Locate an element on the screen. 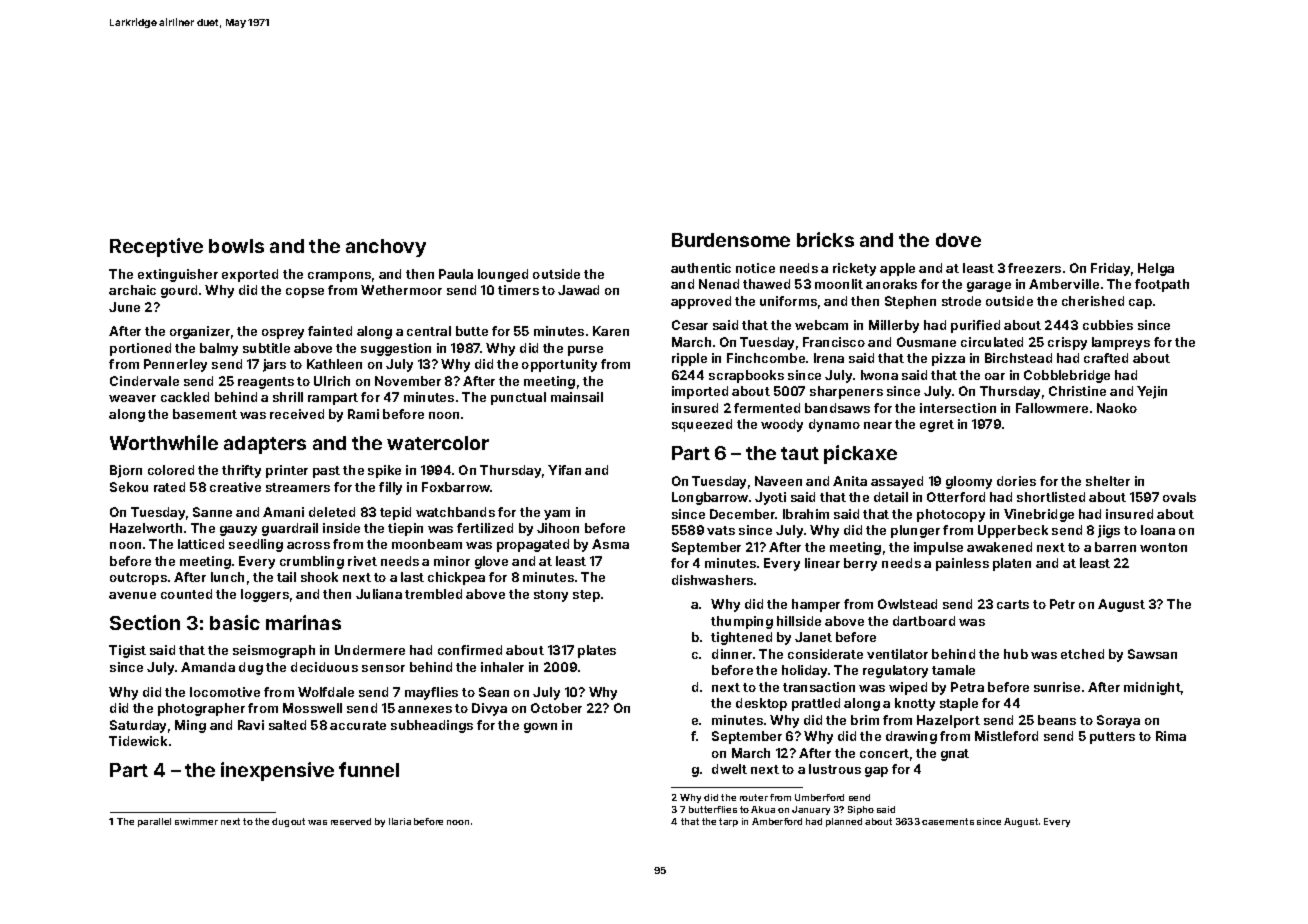 This screenshot has width=1308, height=924. Ilaria is located at coordinates (400, 821).
